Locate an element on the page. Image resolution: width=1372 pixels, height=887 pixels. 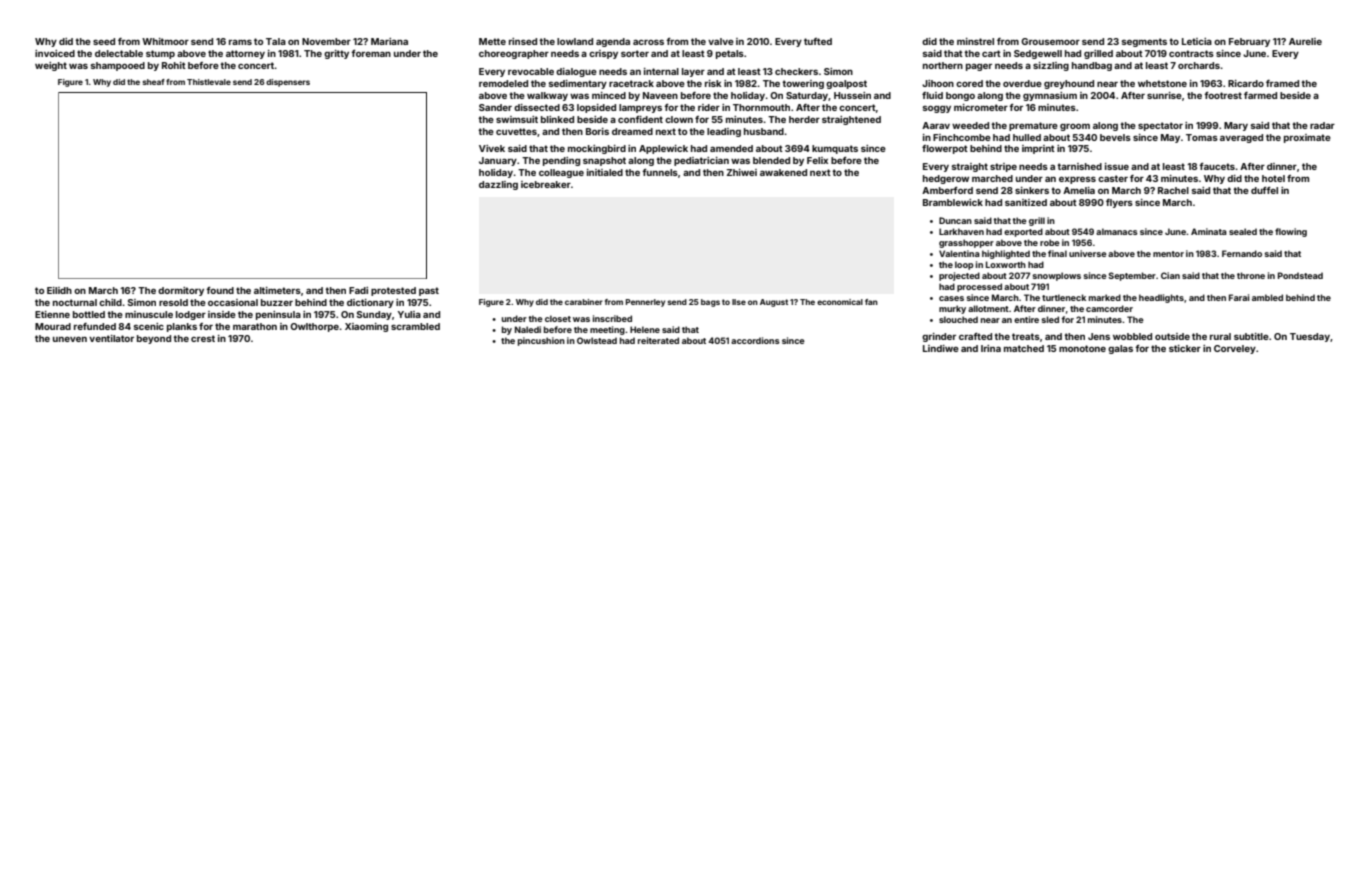
crest is located at coordinates (203, 338).
